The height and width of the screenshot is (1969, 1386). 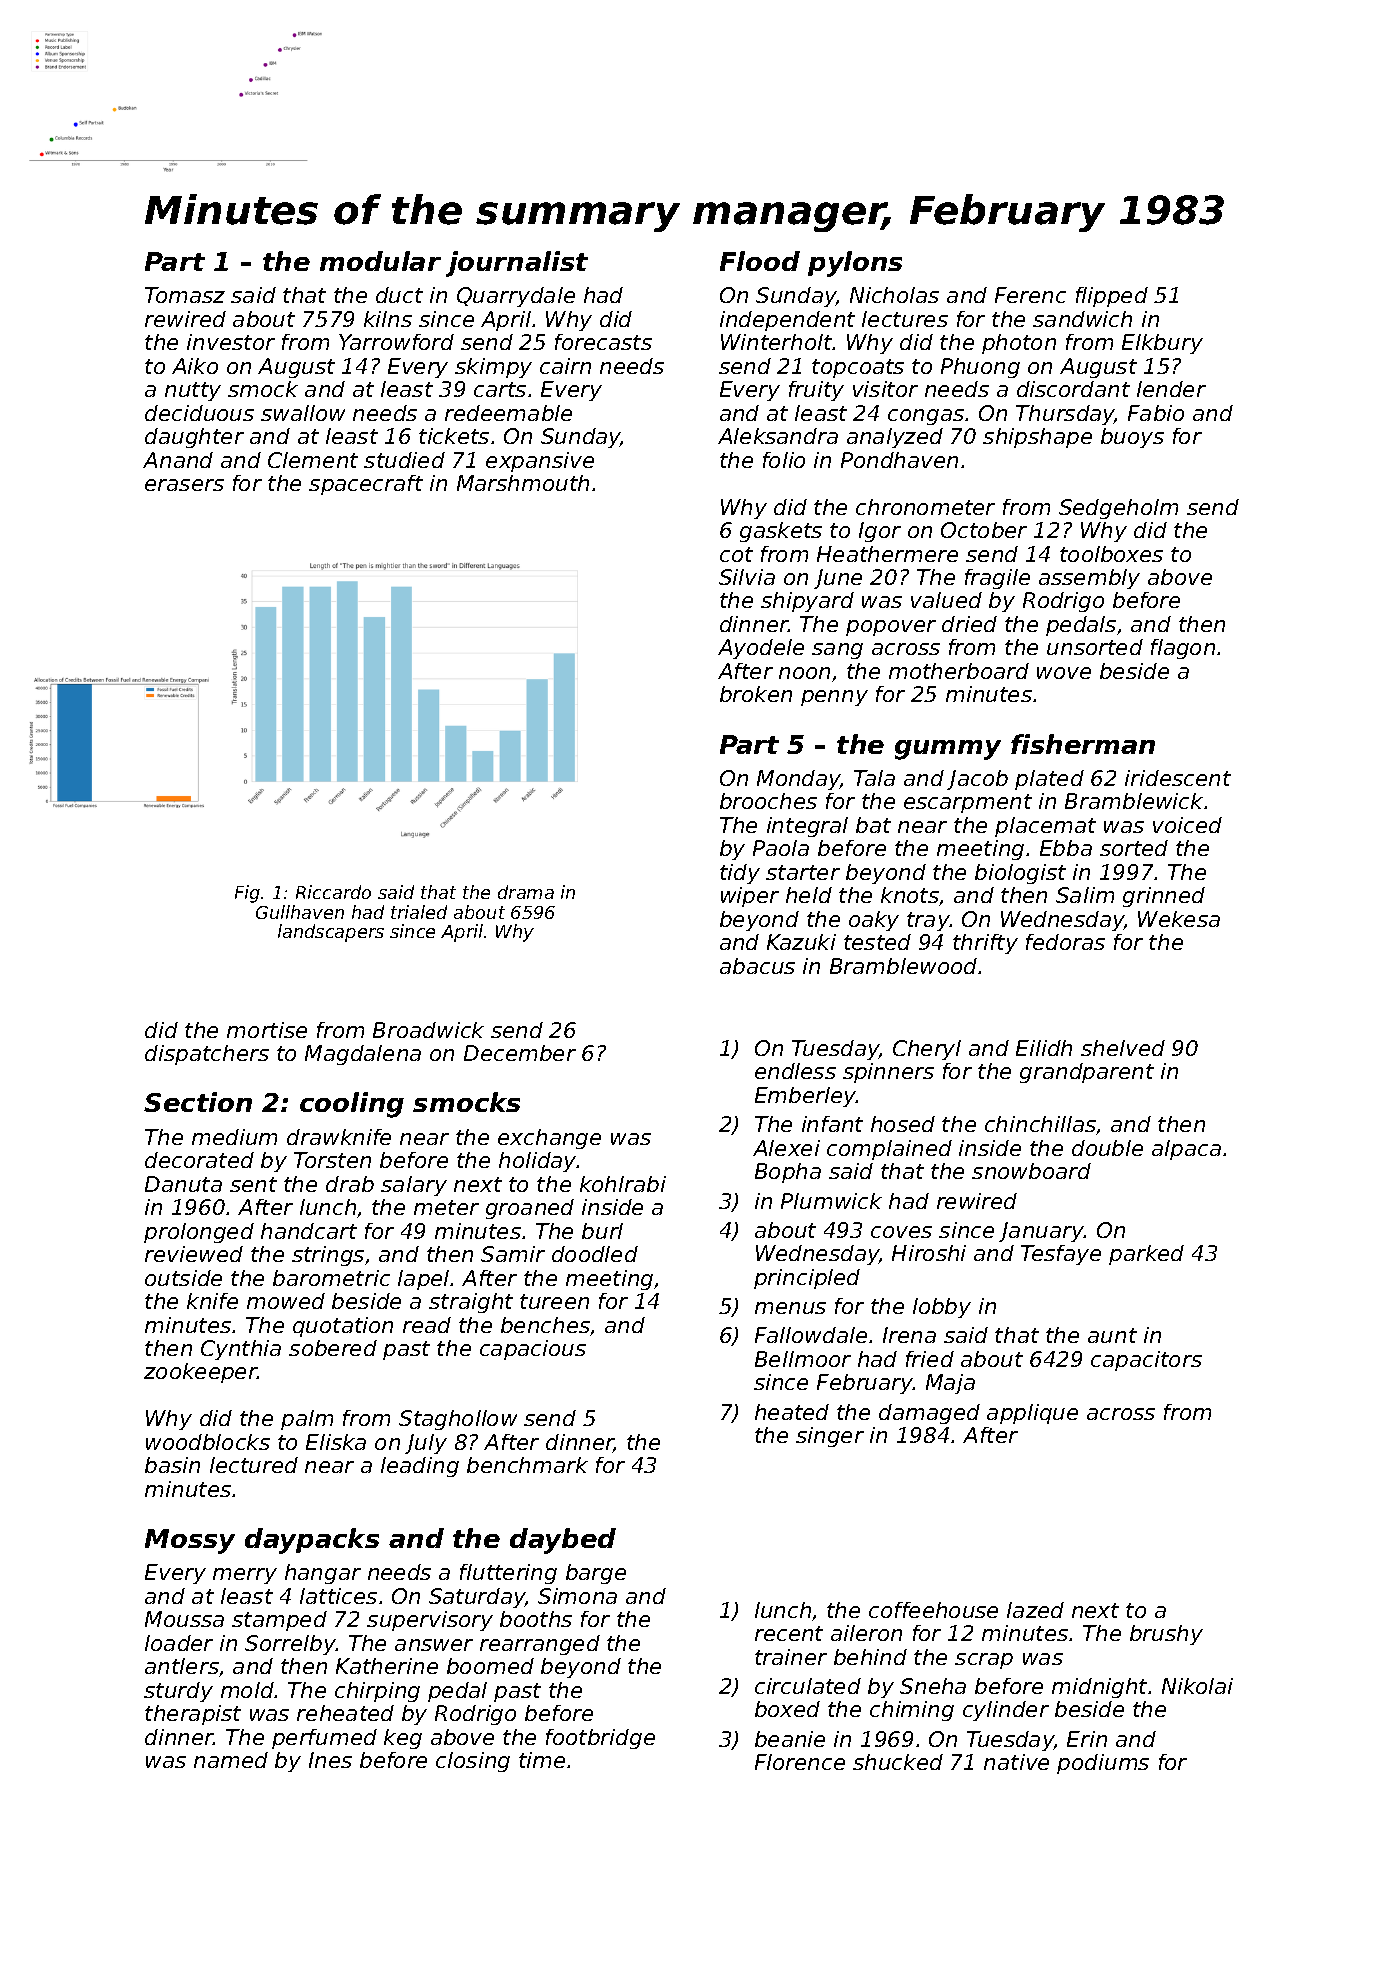 I want to click on thrifty, so click(x=985, y=944).
